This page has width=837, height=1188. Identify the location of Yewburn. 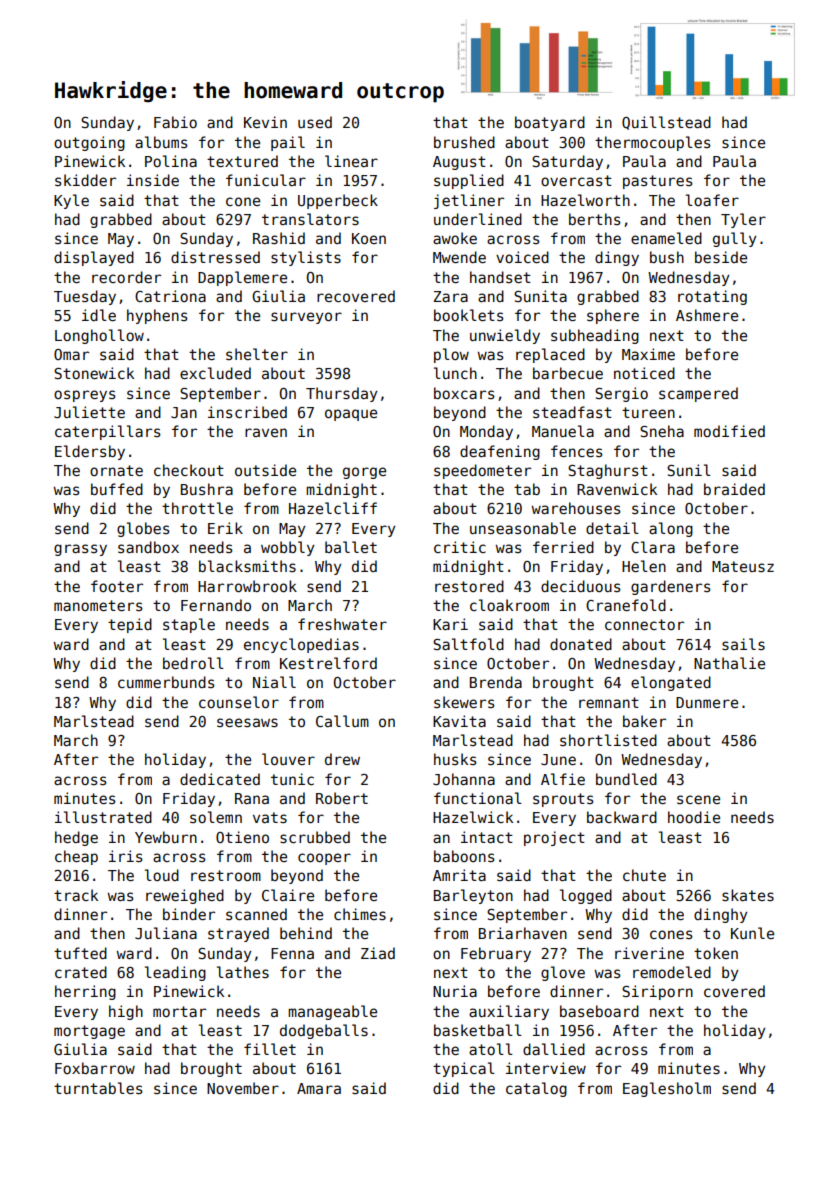
(166, 837).
